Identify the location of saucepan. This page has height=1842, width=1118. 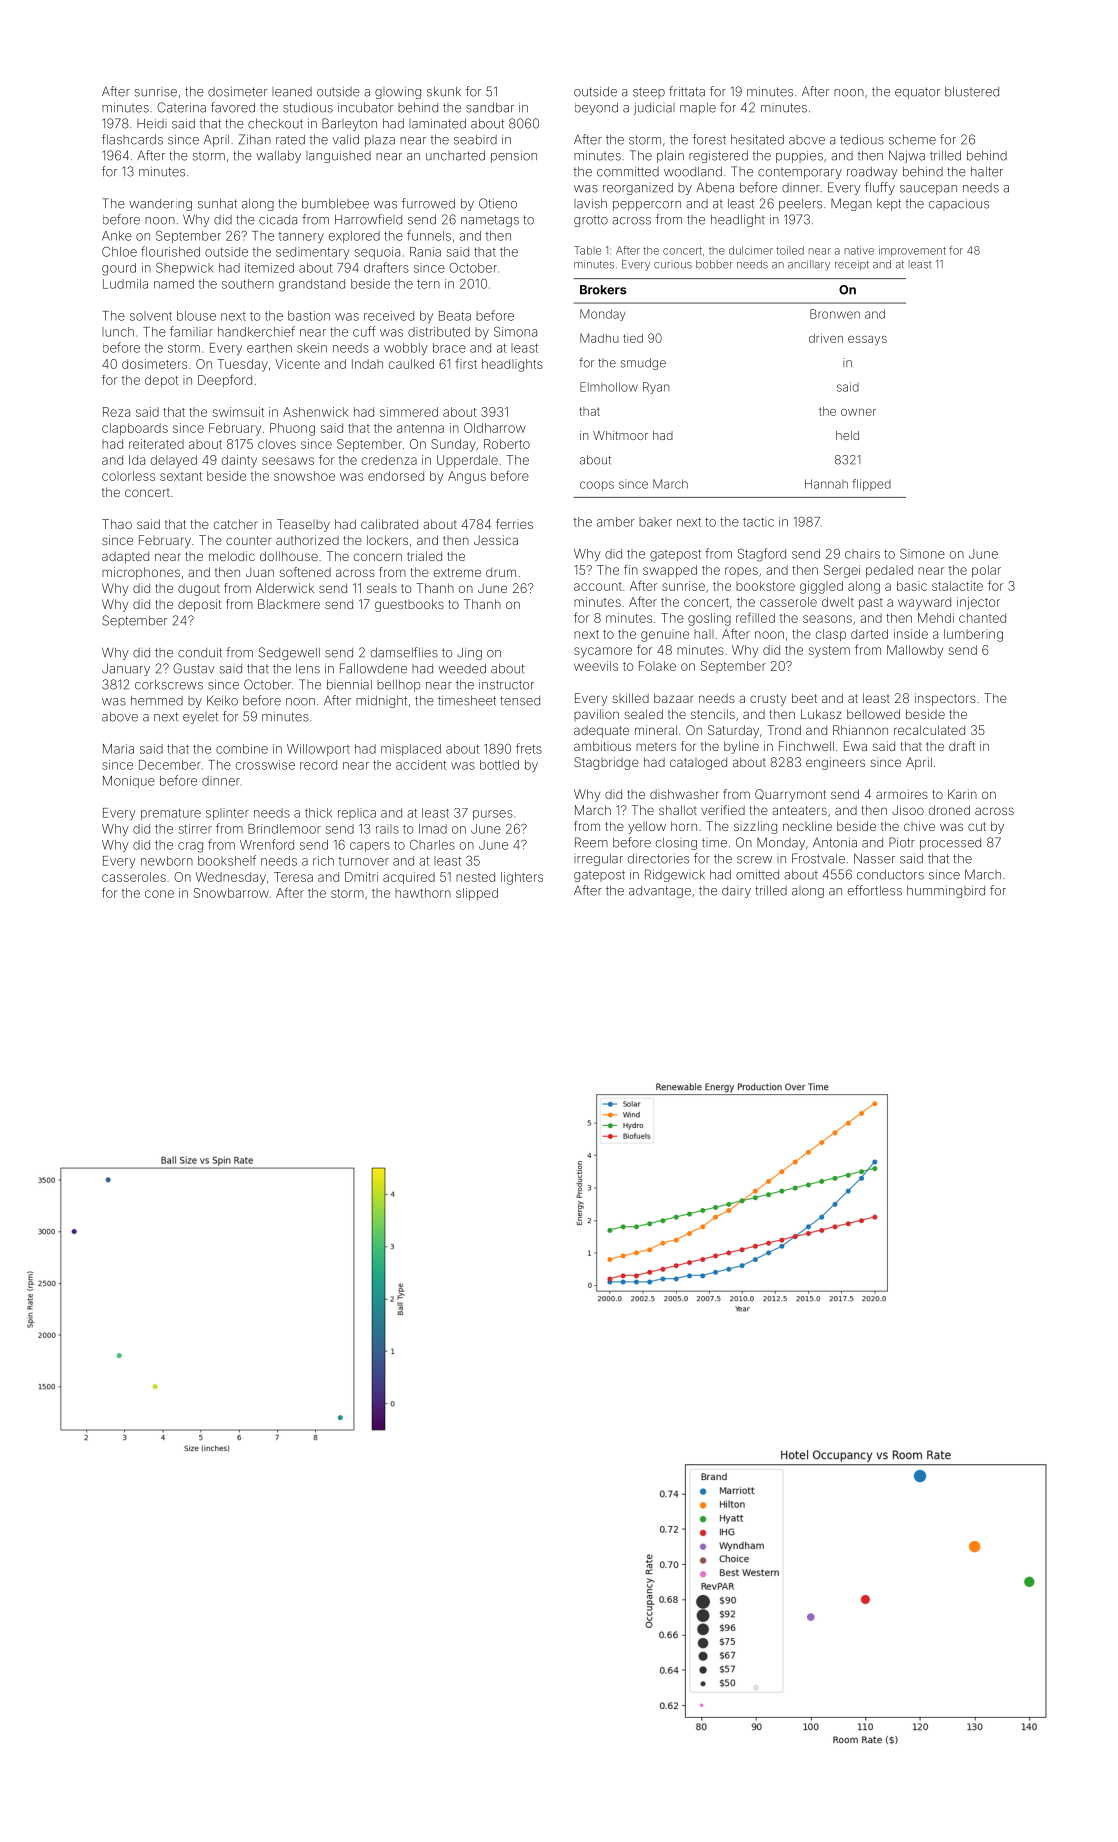
(928, 190).
